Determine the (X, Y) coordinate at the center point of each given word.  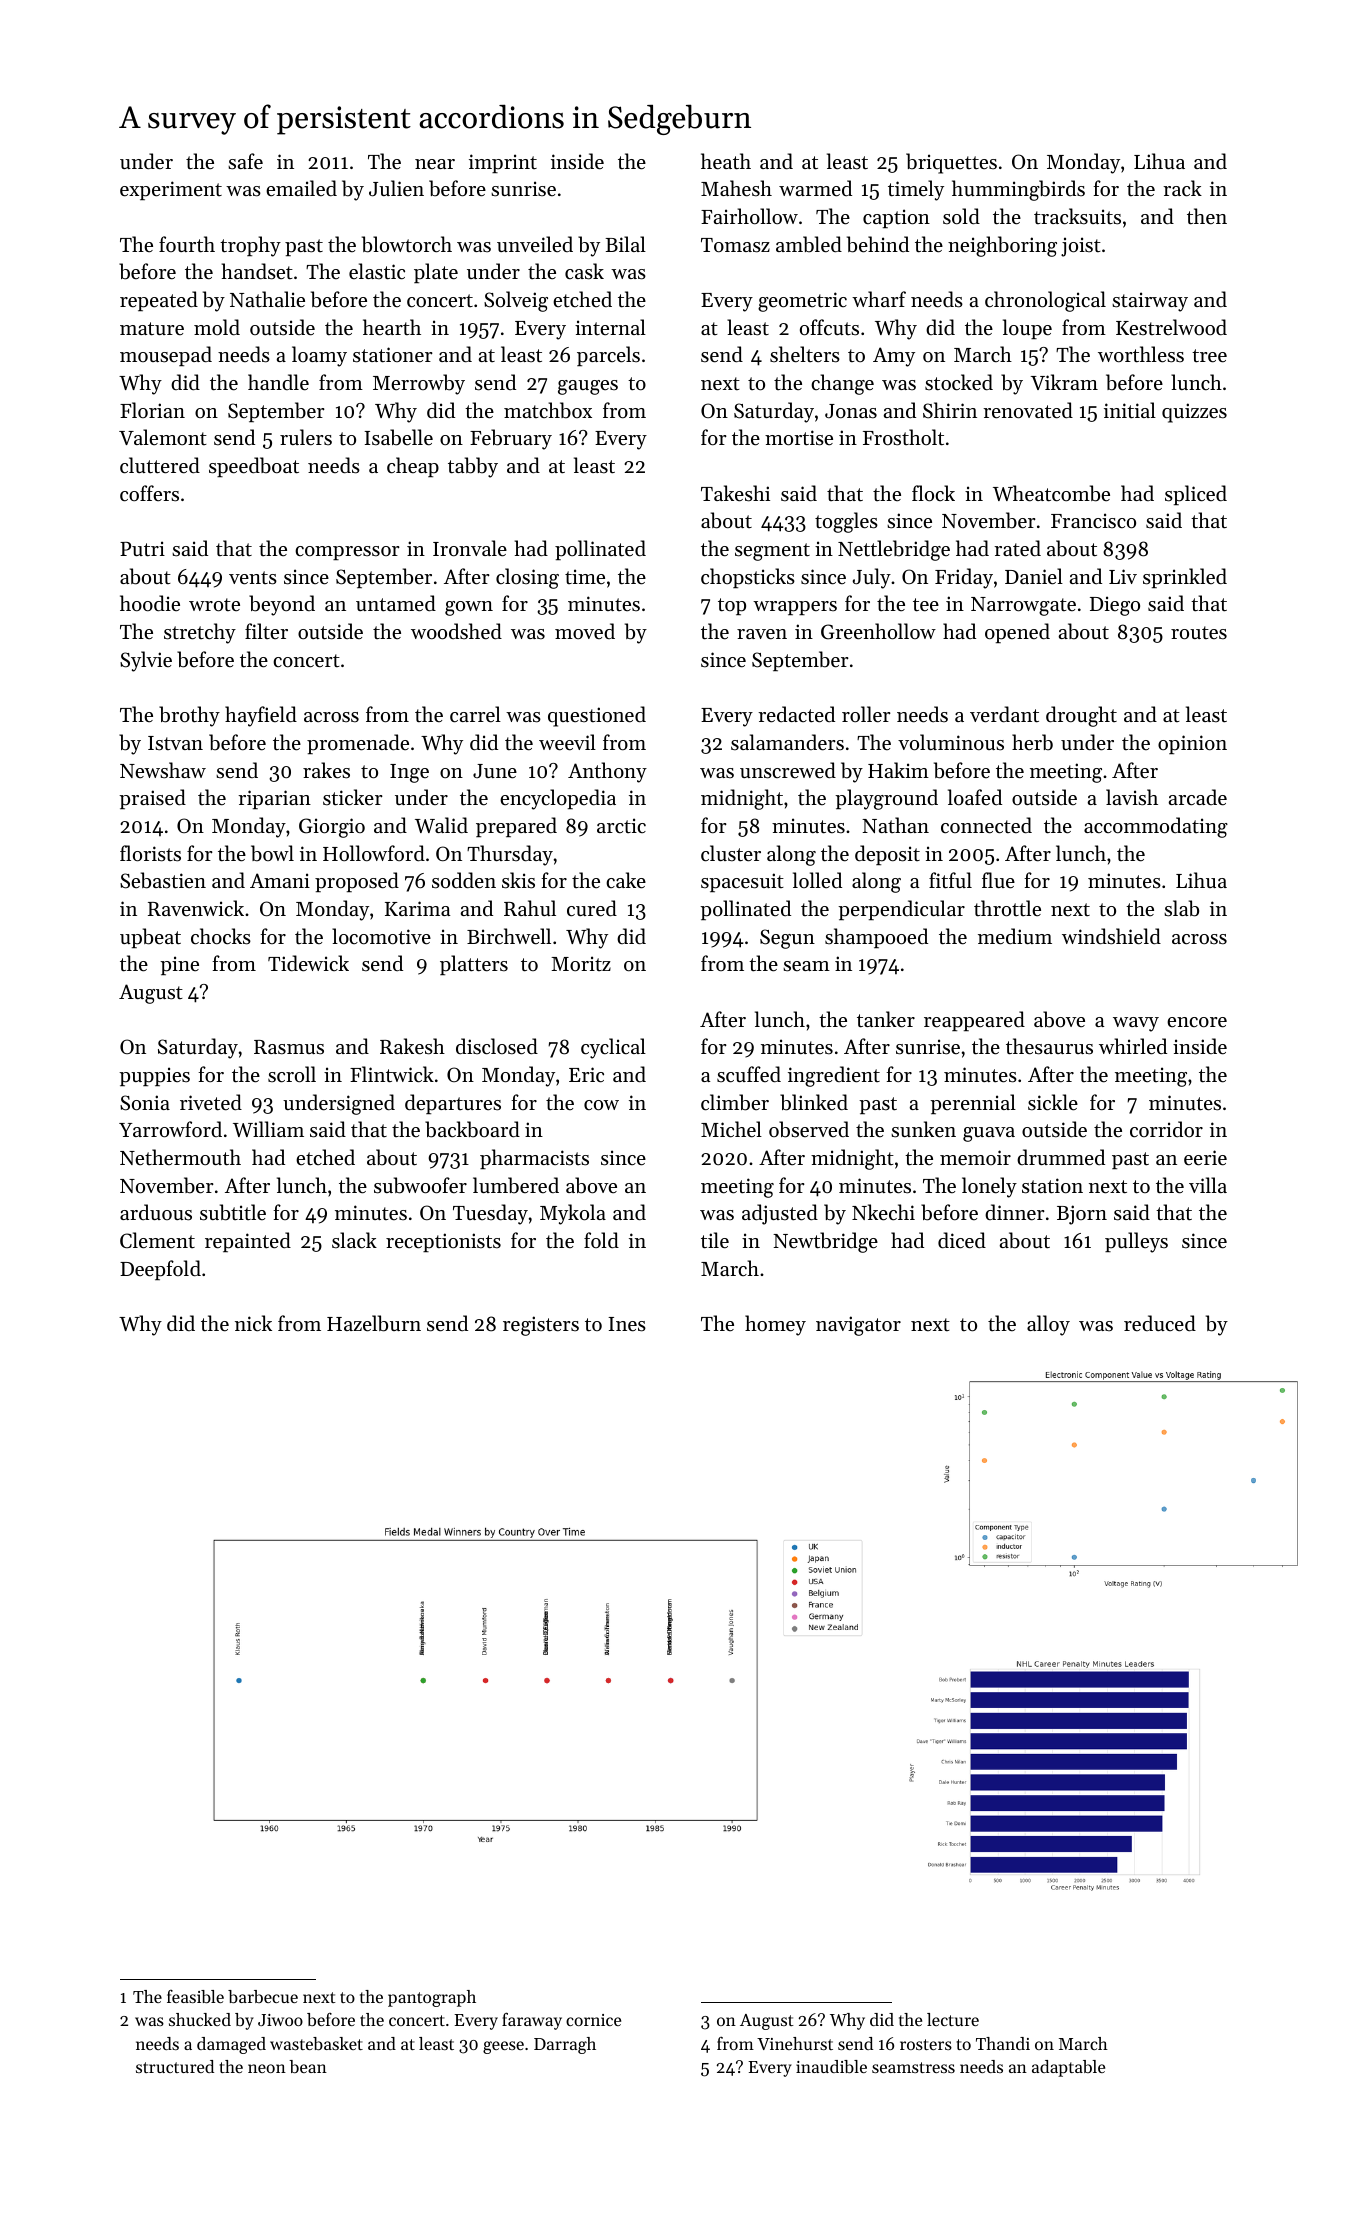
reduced (1160, 1323)
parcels (608, 356)
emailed (301, 188)
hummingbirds (1018, 190)
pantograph (432, 1998)
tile (715, 1240)
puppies (154, 1076)
